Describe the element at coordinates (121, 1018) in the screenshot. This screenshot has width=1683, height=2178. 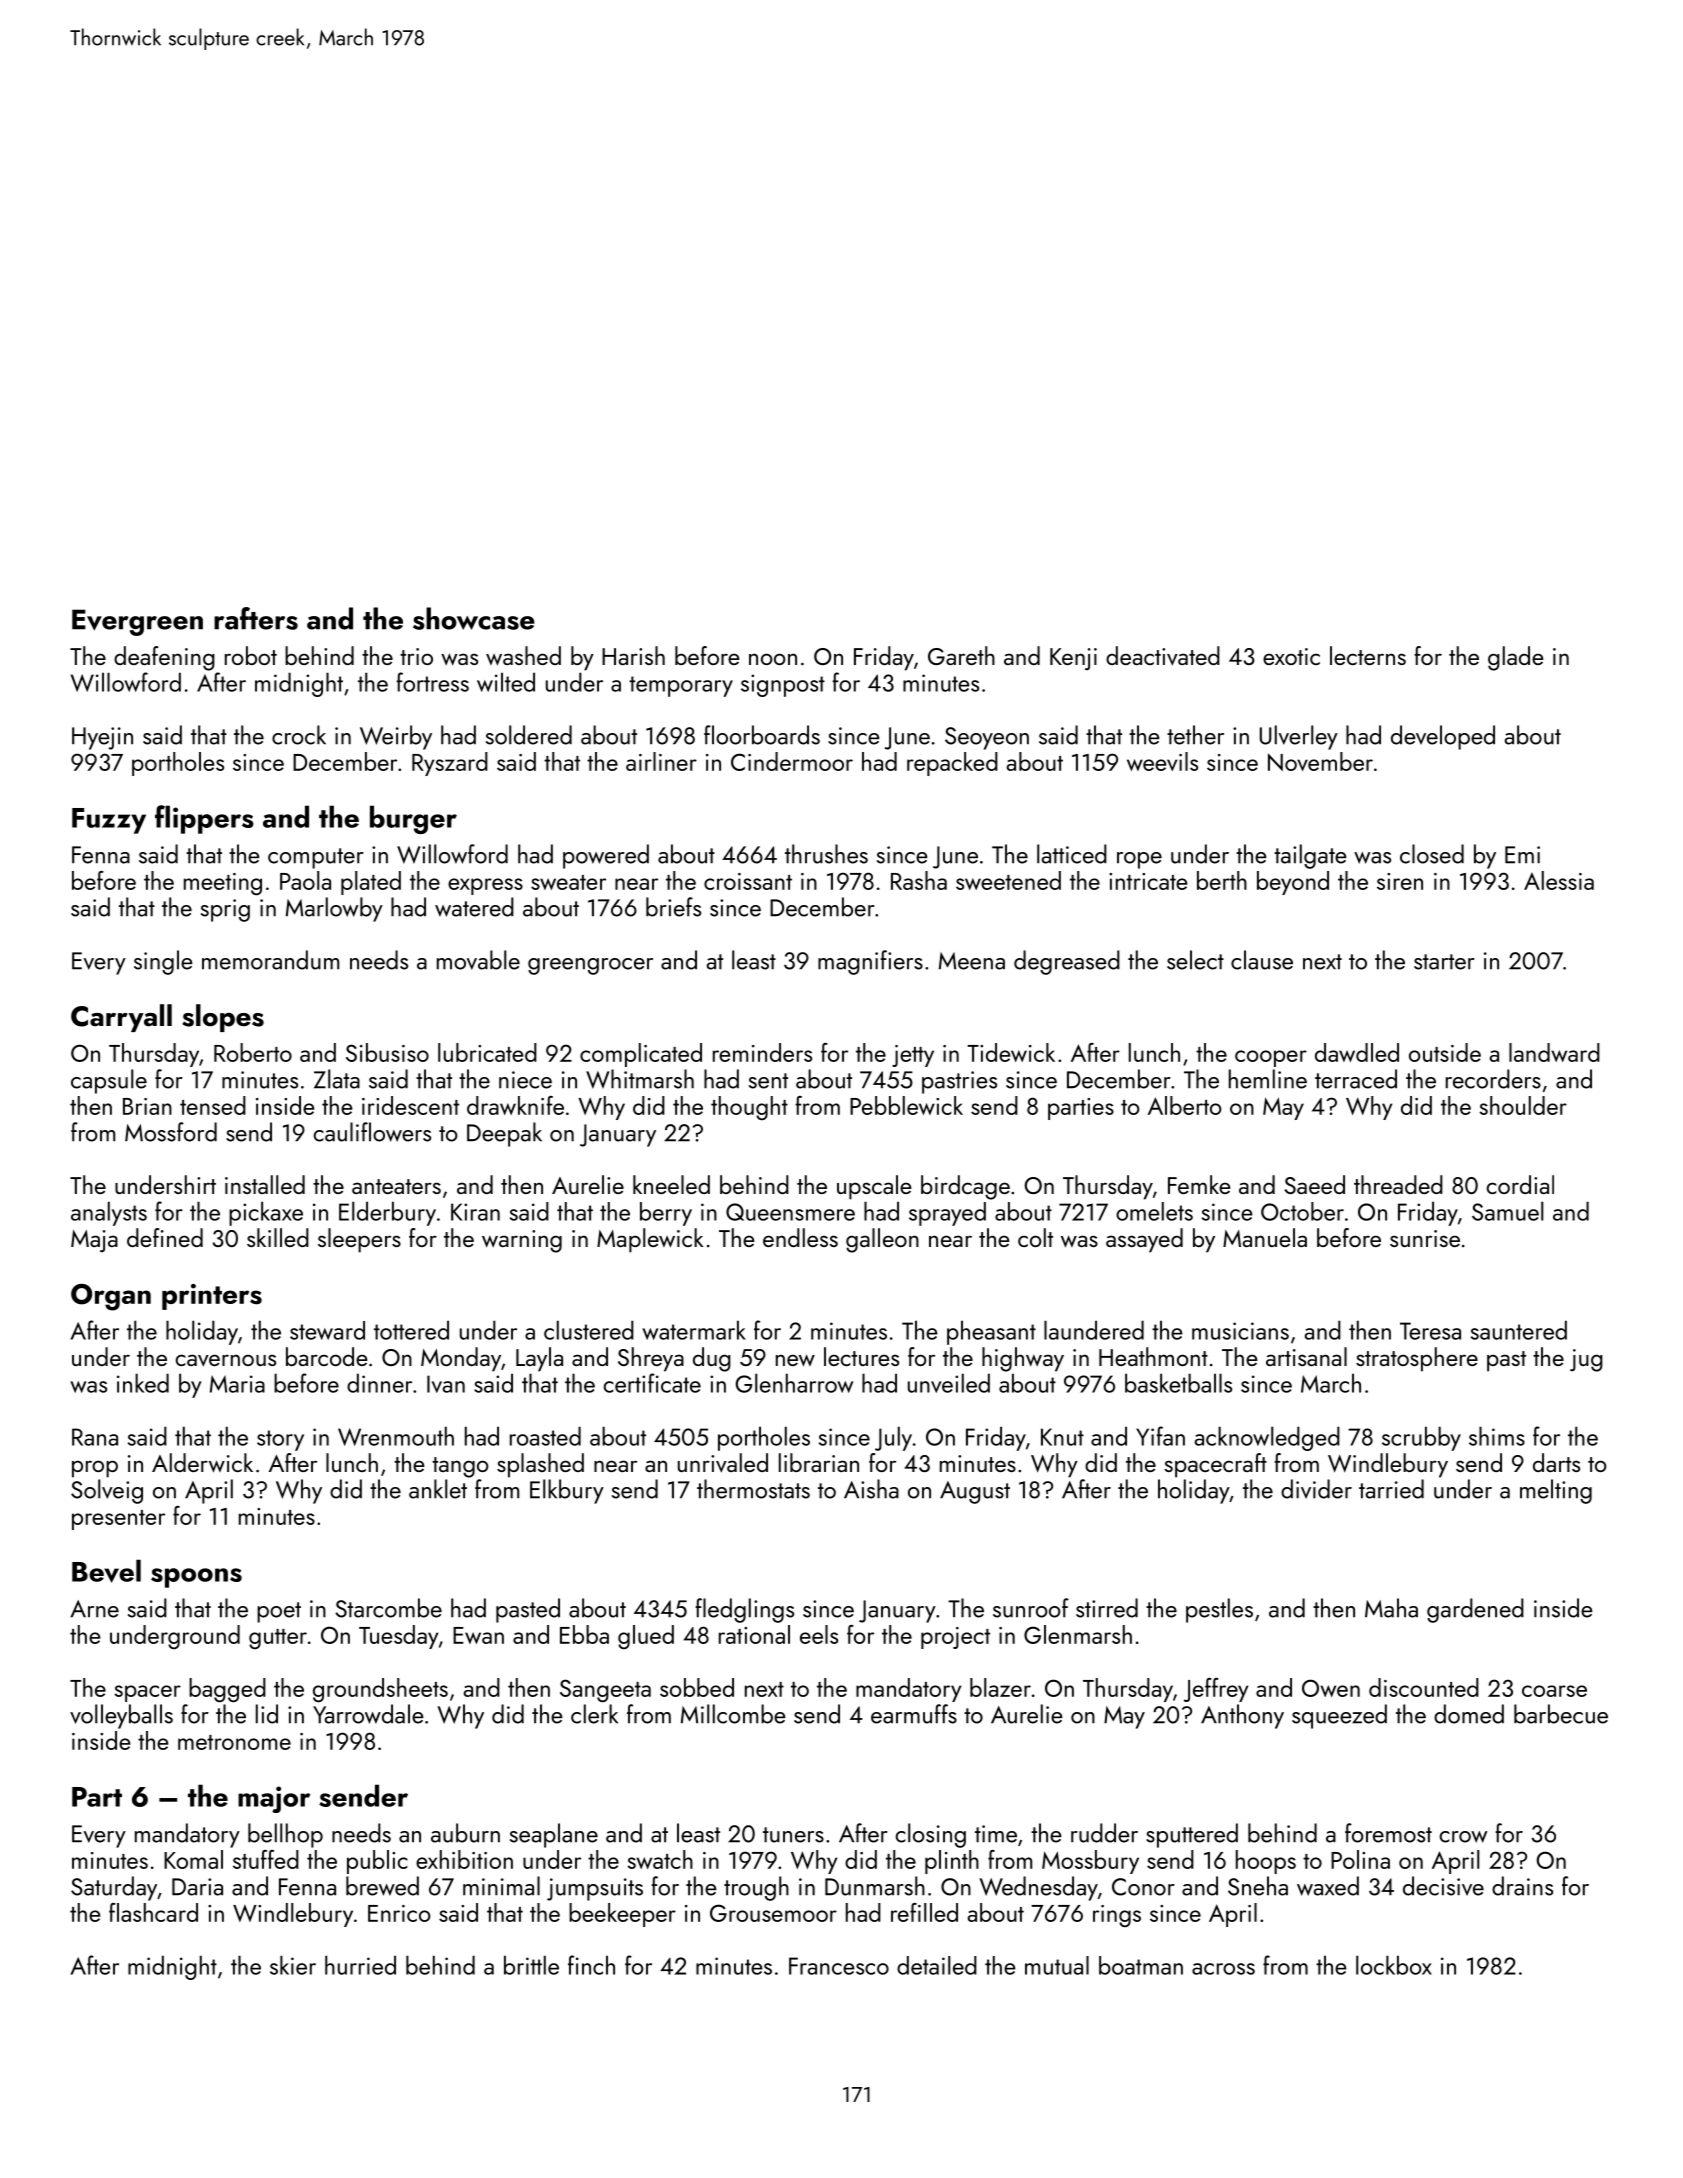
I see `Carryall` at that location.
